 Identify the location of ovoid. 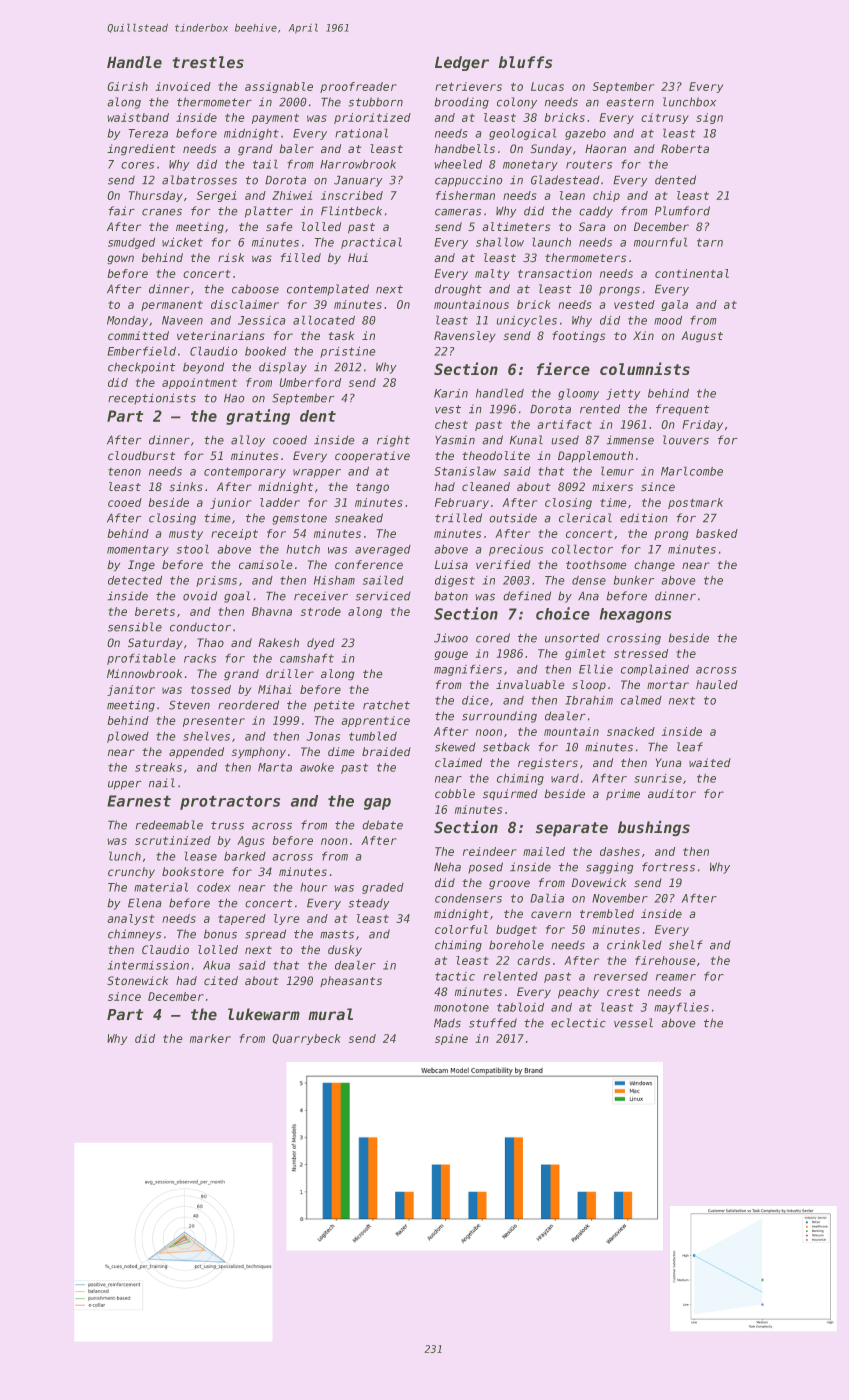
(200, 596).
